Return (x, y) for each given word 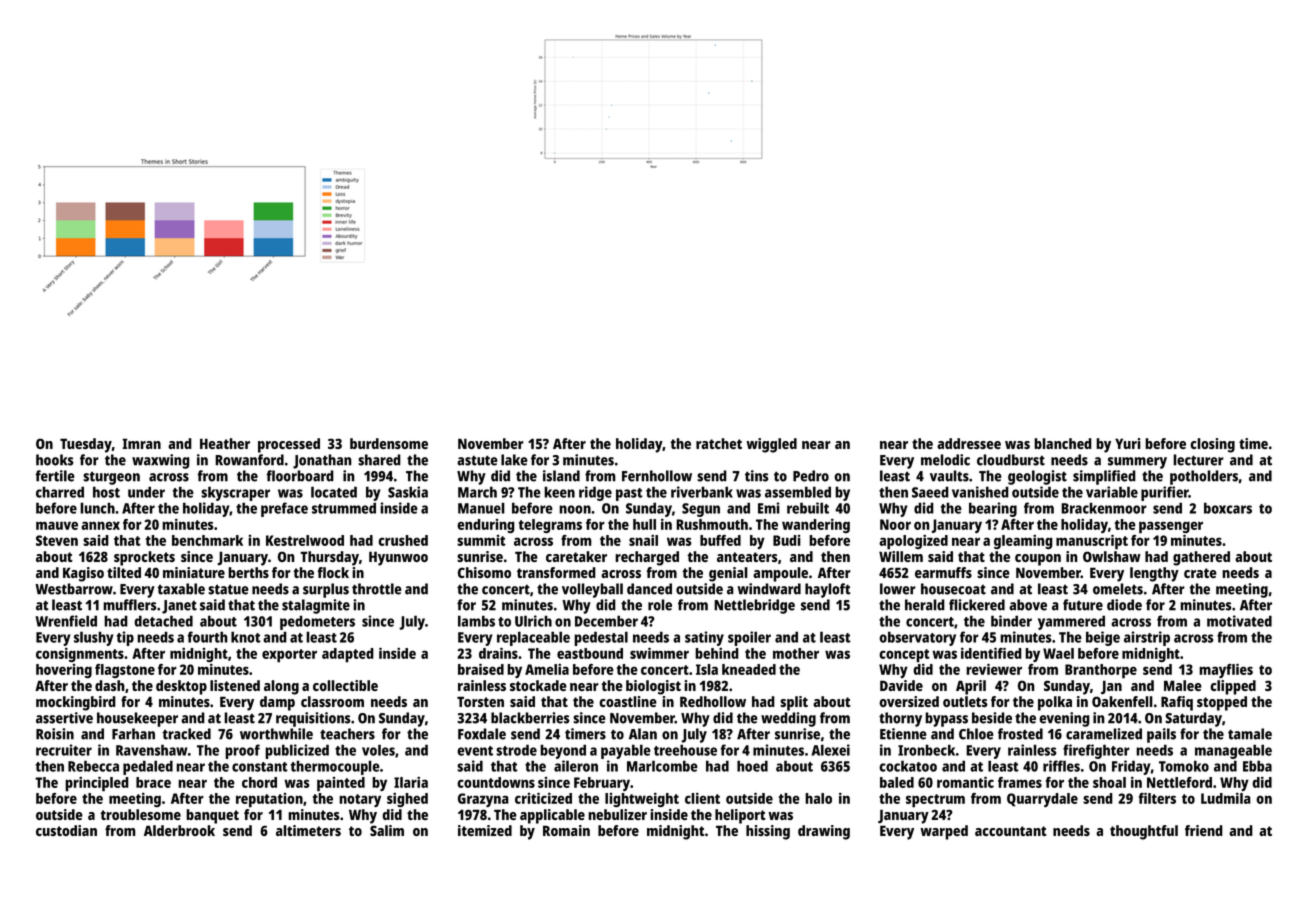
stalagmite (316, 606)
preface (284, 509)
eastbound (590, 653)
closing (1212, 445)
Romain (566, 830)
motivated (1239, 621)
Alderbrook (179, 830)
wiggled (771, 445)
